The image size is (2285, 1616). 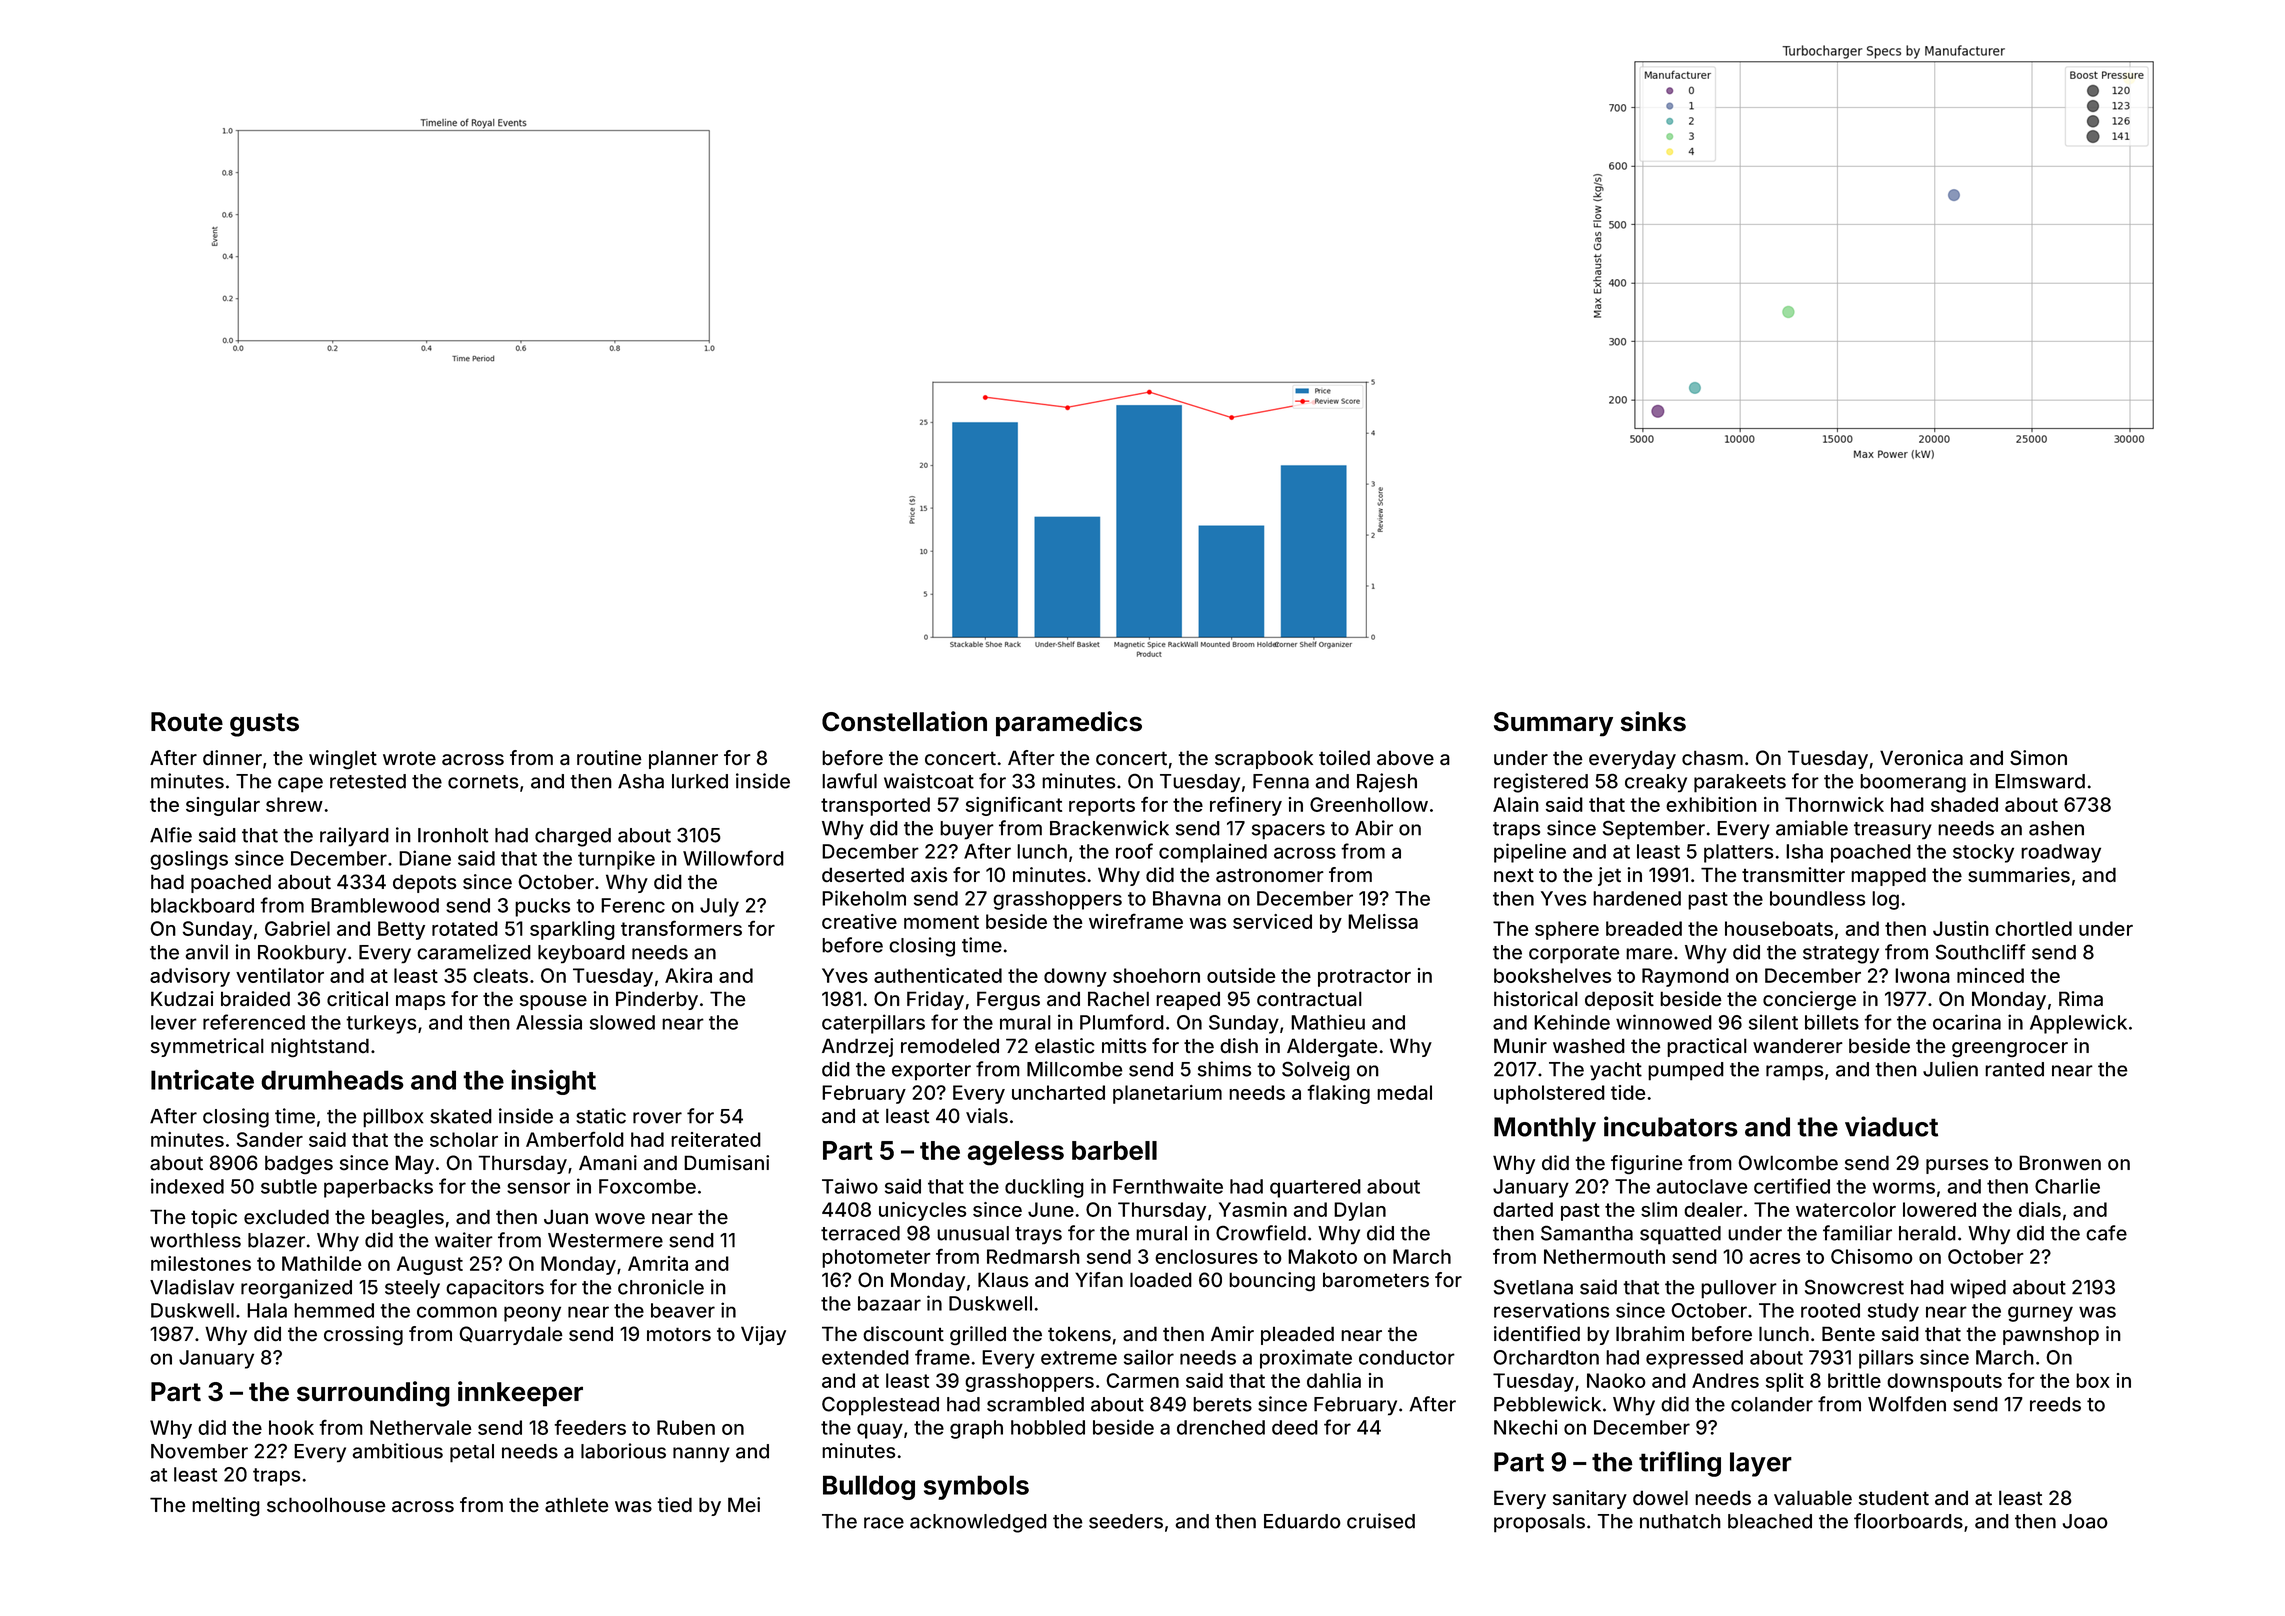 What do you see at coordinates (393, 1118) in the screenshot?
I see `pillbox` at bounding box center [393, 1118].
